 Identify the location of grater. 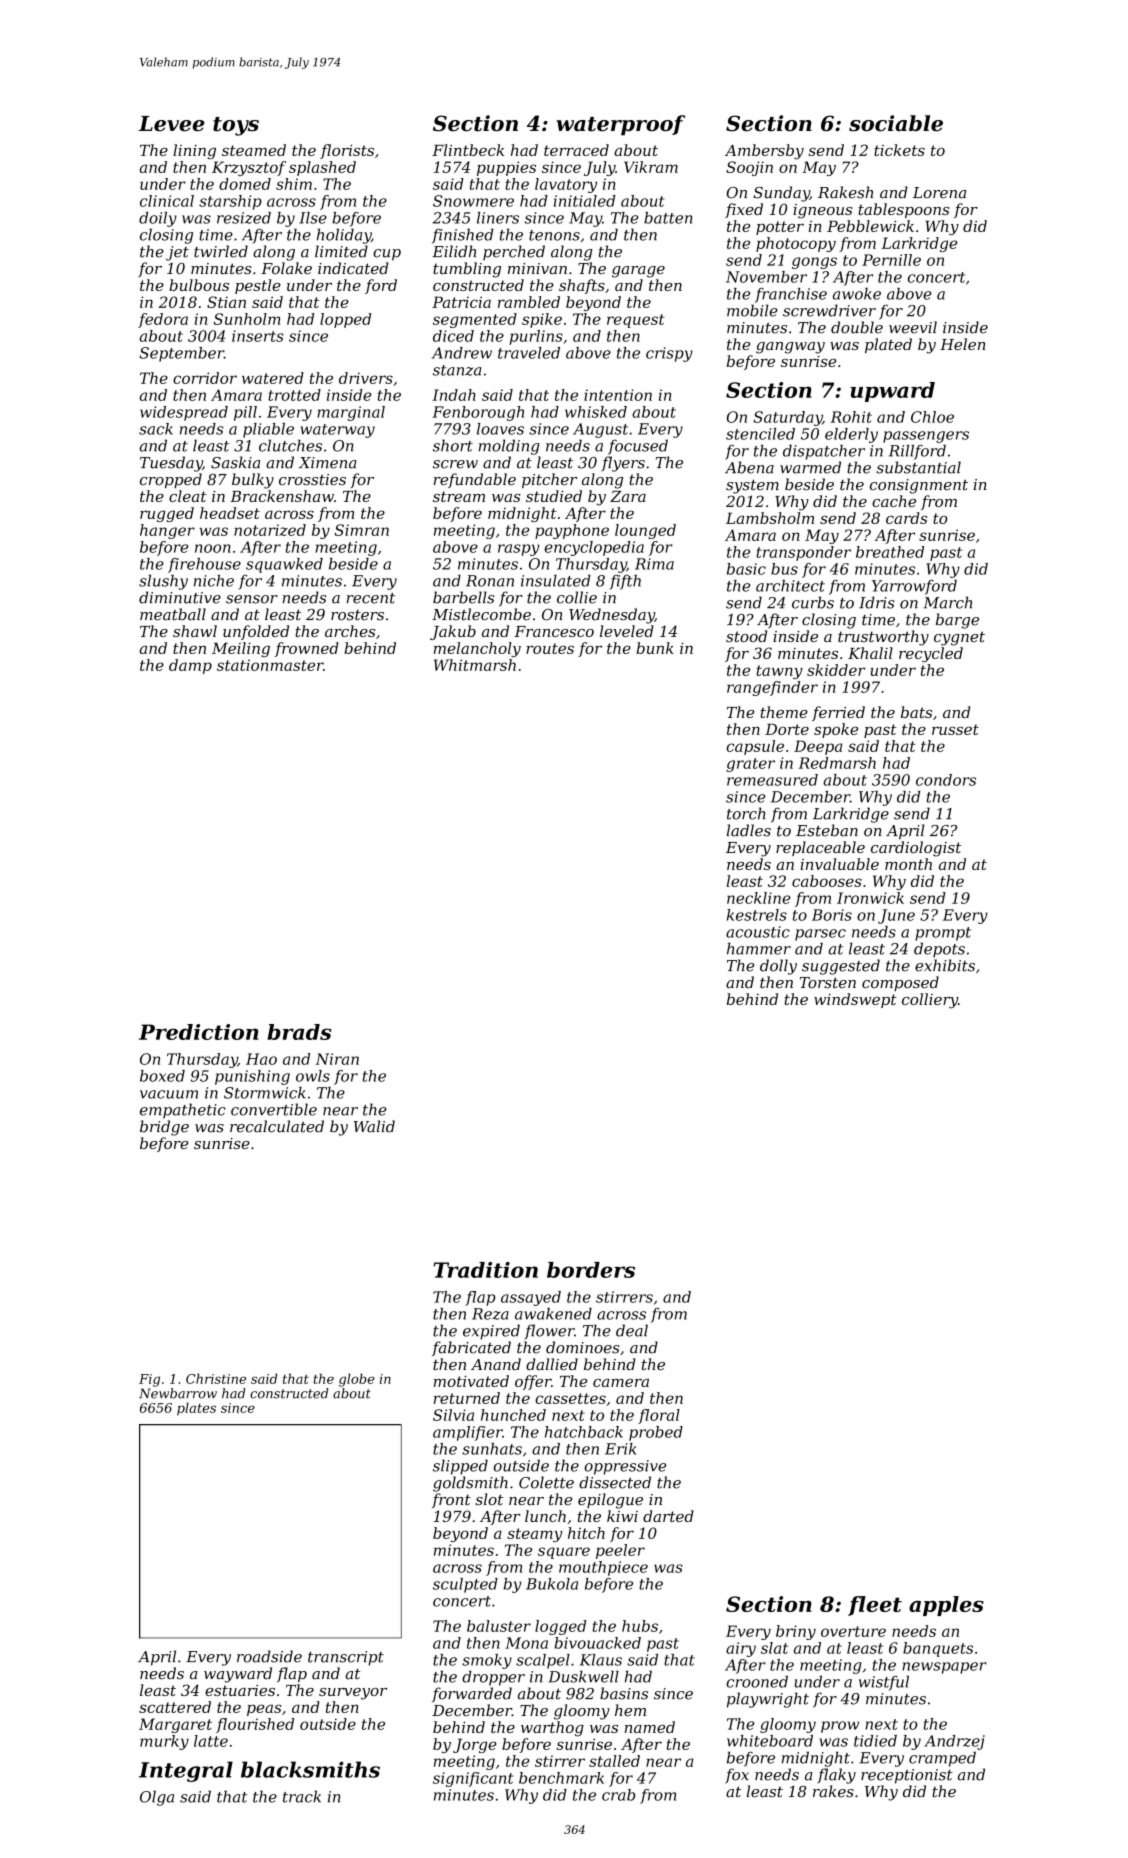
(750, 765).
